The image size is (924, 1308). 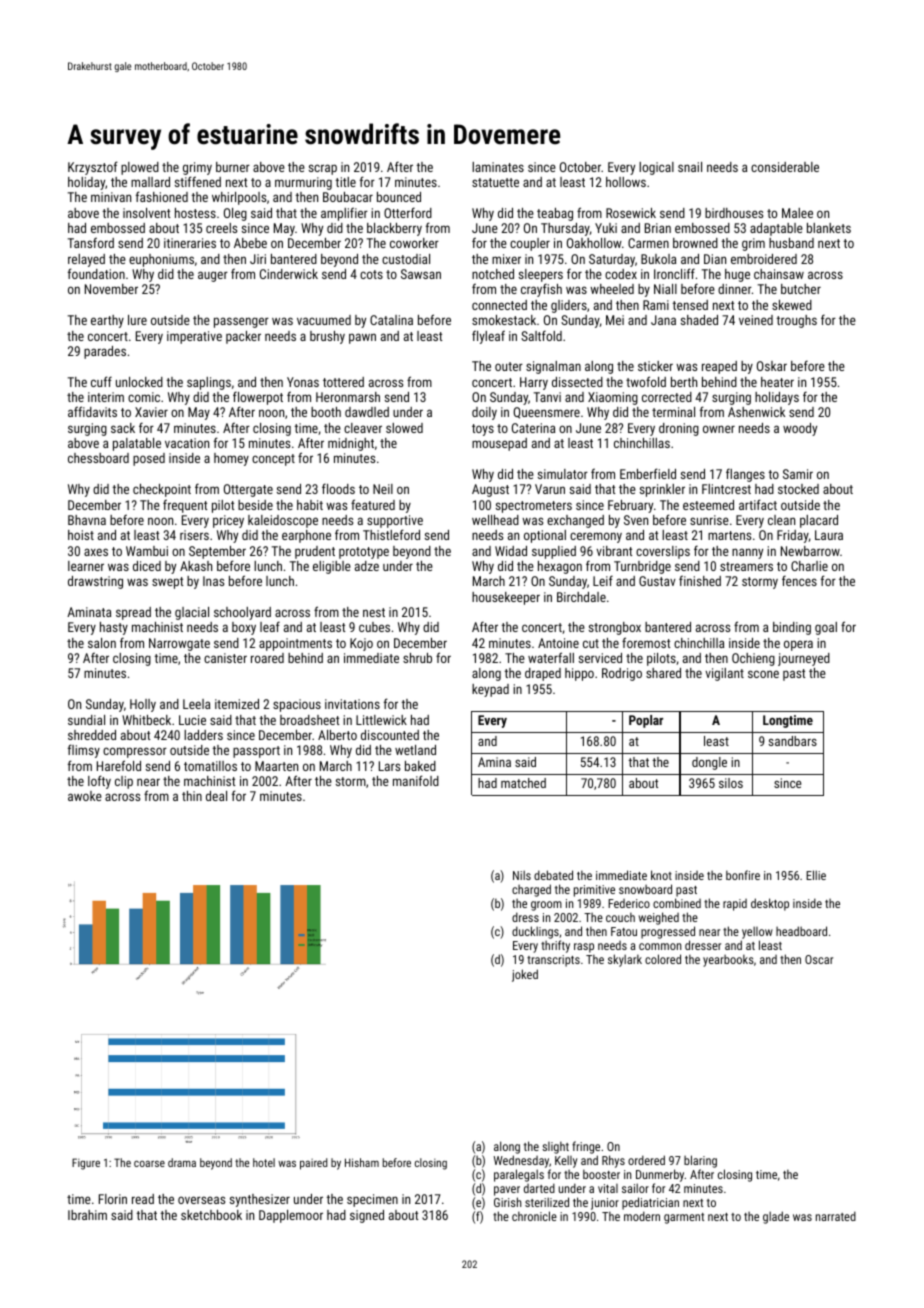 What do you see at coordinates (264, 1162) in the screenshot?
I see `hotel` at bounding box center [264, 1162].
